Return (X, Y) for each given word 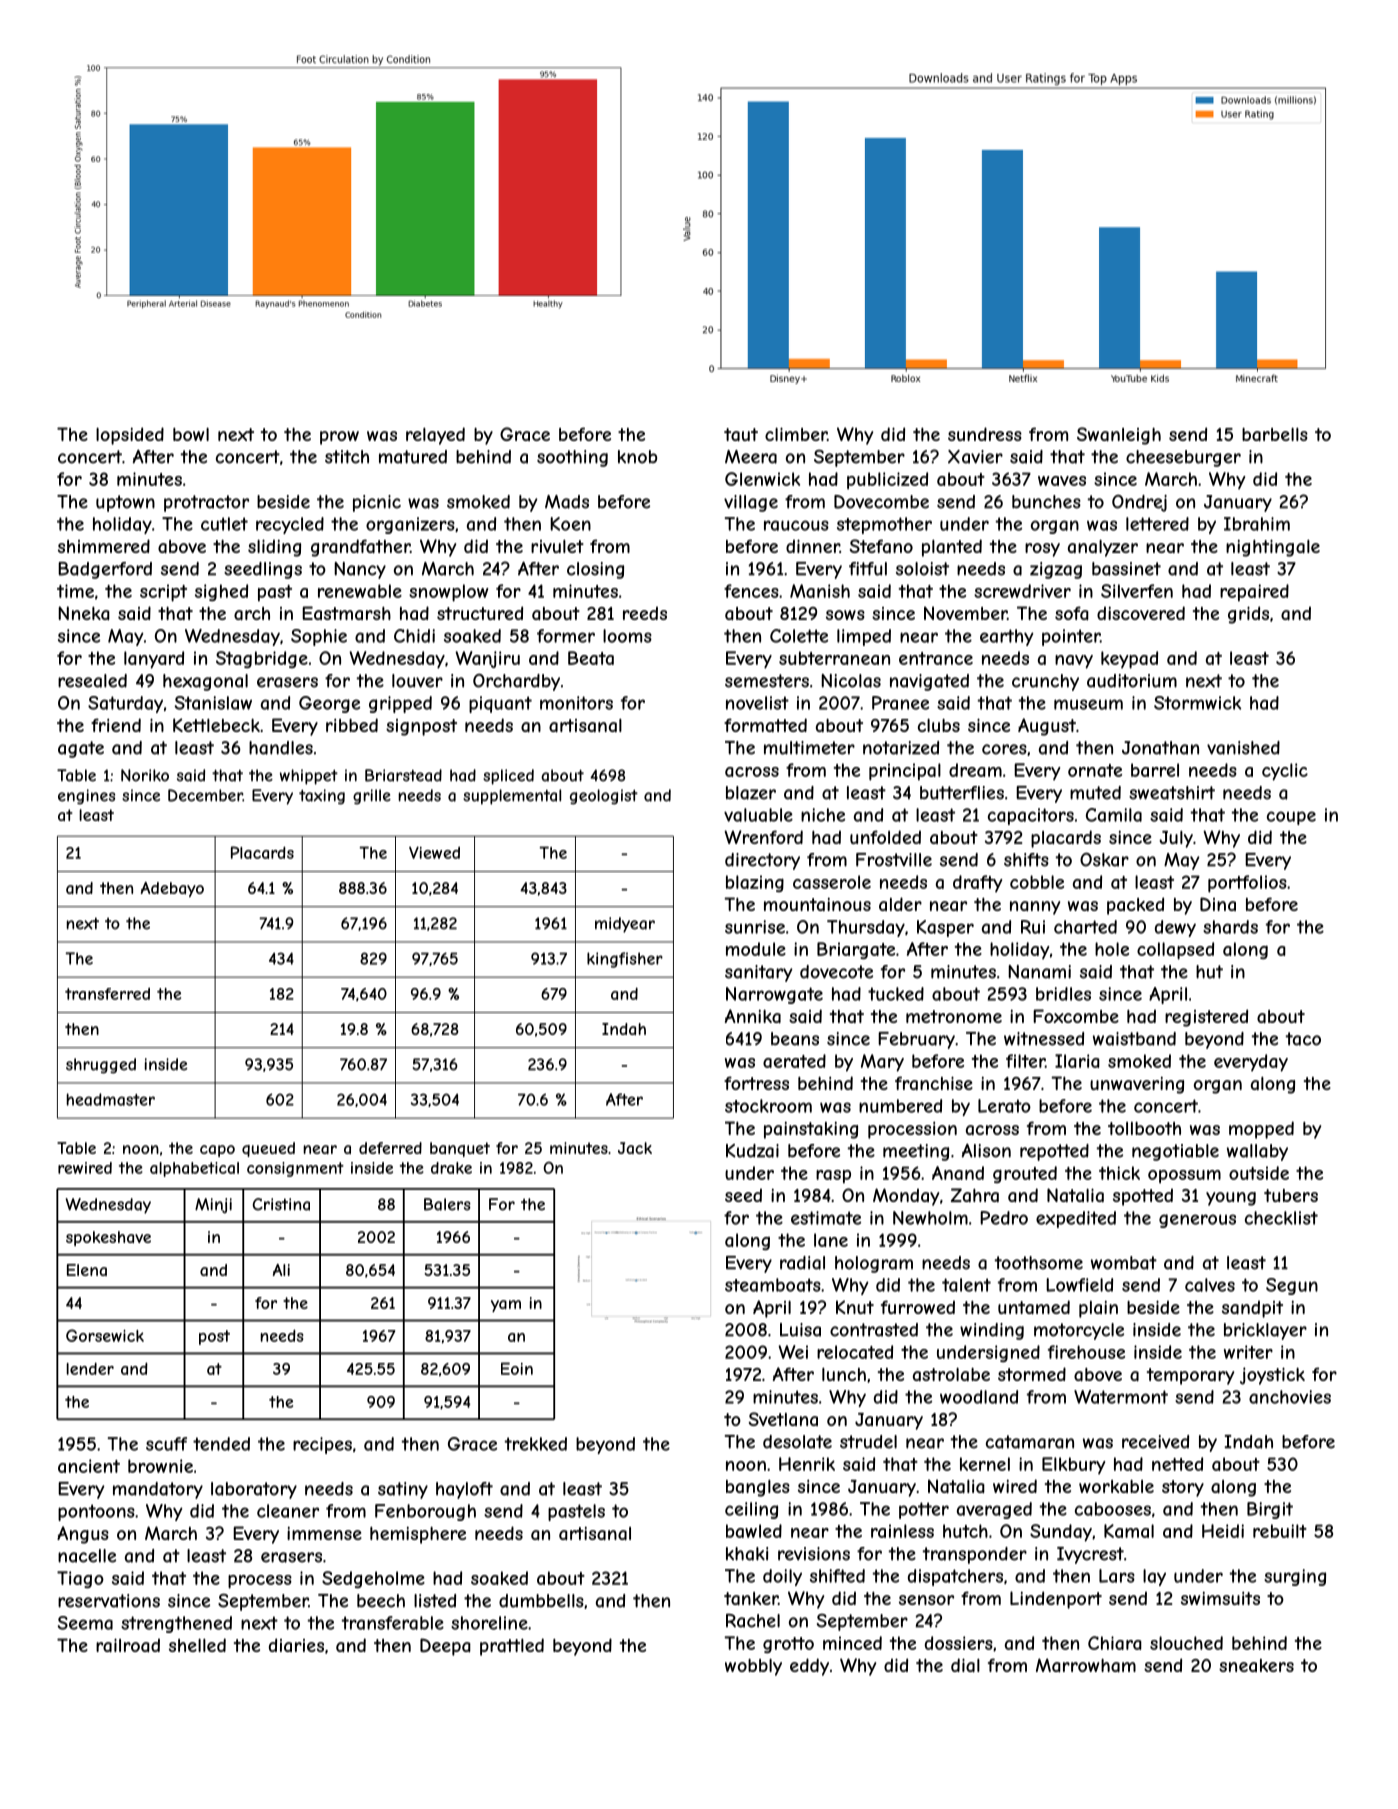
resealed (92, 681)
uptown (125, 503)
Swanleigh (1119, 436)
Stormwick (1197, 703)
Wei (793, 1352)
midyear (625, 925)
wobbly (753, 1667)
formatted (765, 725)
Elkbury (1073, 1465)
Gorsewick (105, 1335)
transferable (392, 1623)
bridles (1063, 994)
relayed (435, 436)
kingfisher (625, 960)
